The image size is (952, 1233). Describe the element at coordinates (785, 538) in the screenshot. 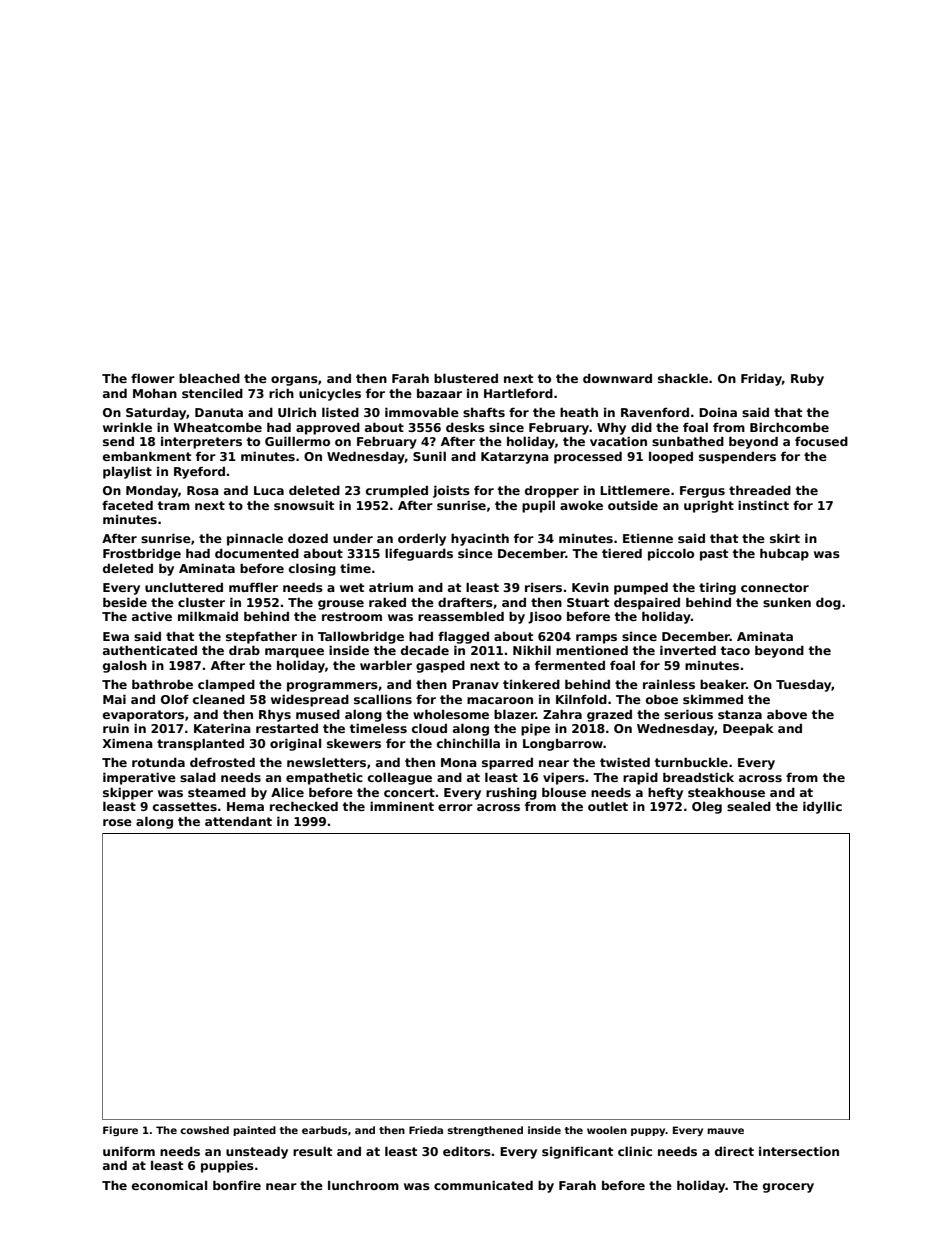

I see `skirt` at that location.
